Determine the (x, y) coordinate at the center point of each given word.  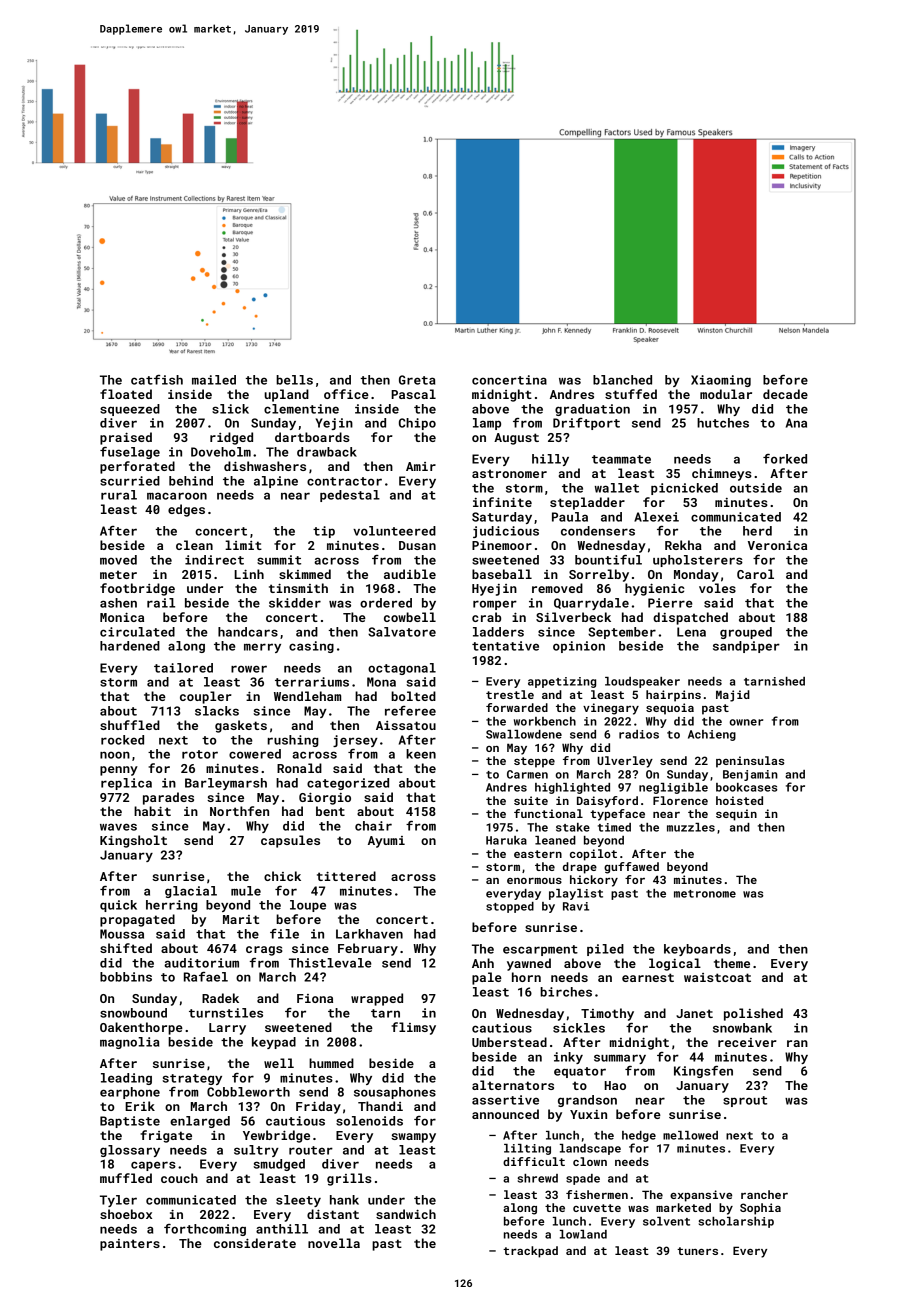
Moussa (122, 934)
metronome (705, 894)
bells (294, 380)
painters (130, 1245)
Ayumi (386, 842)
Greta (417, 380)
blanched (622, 380)
